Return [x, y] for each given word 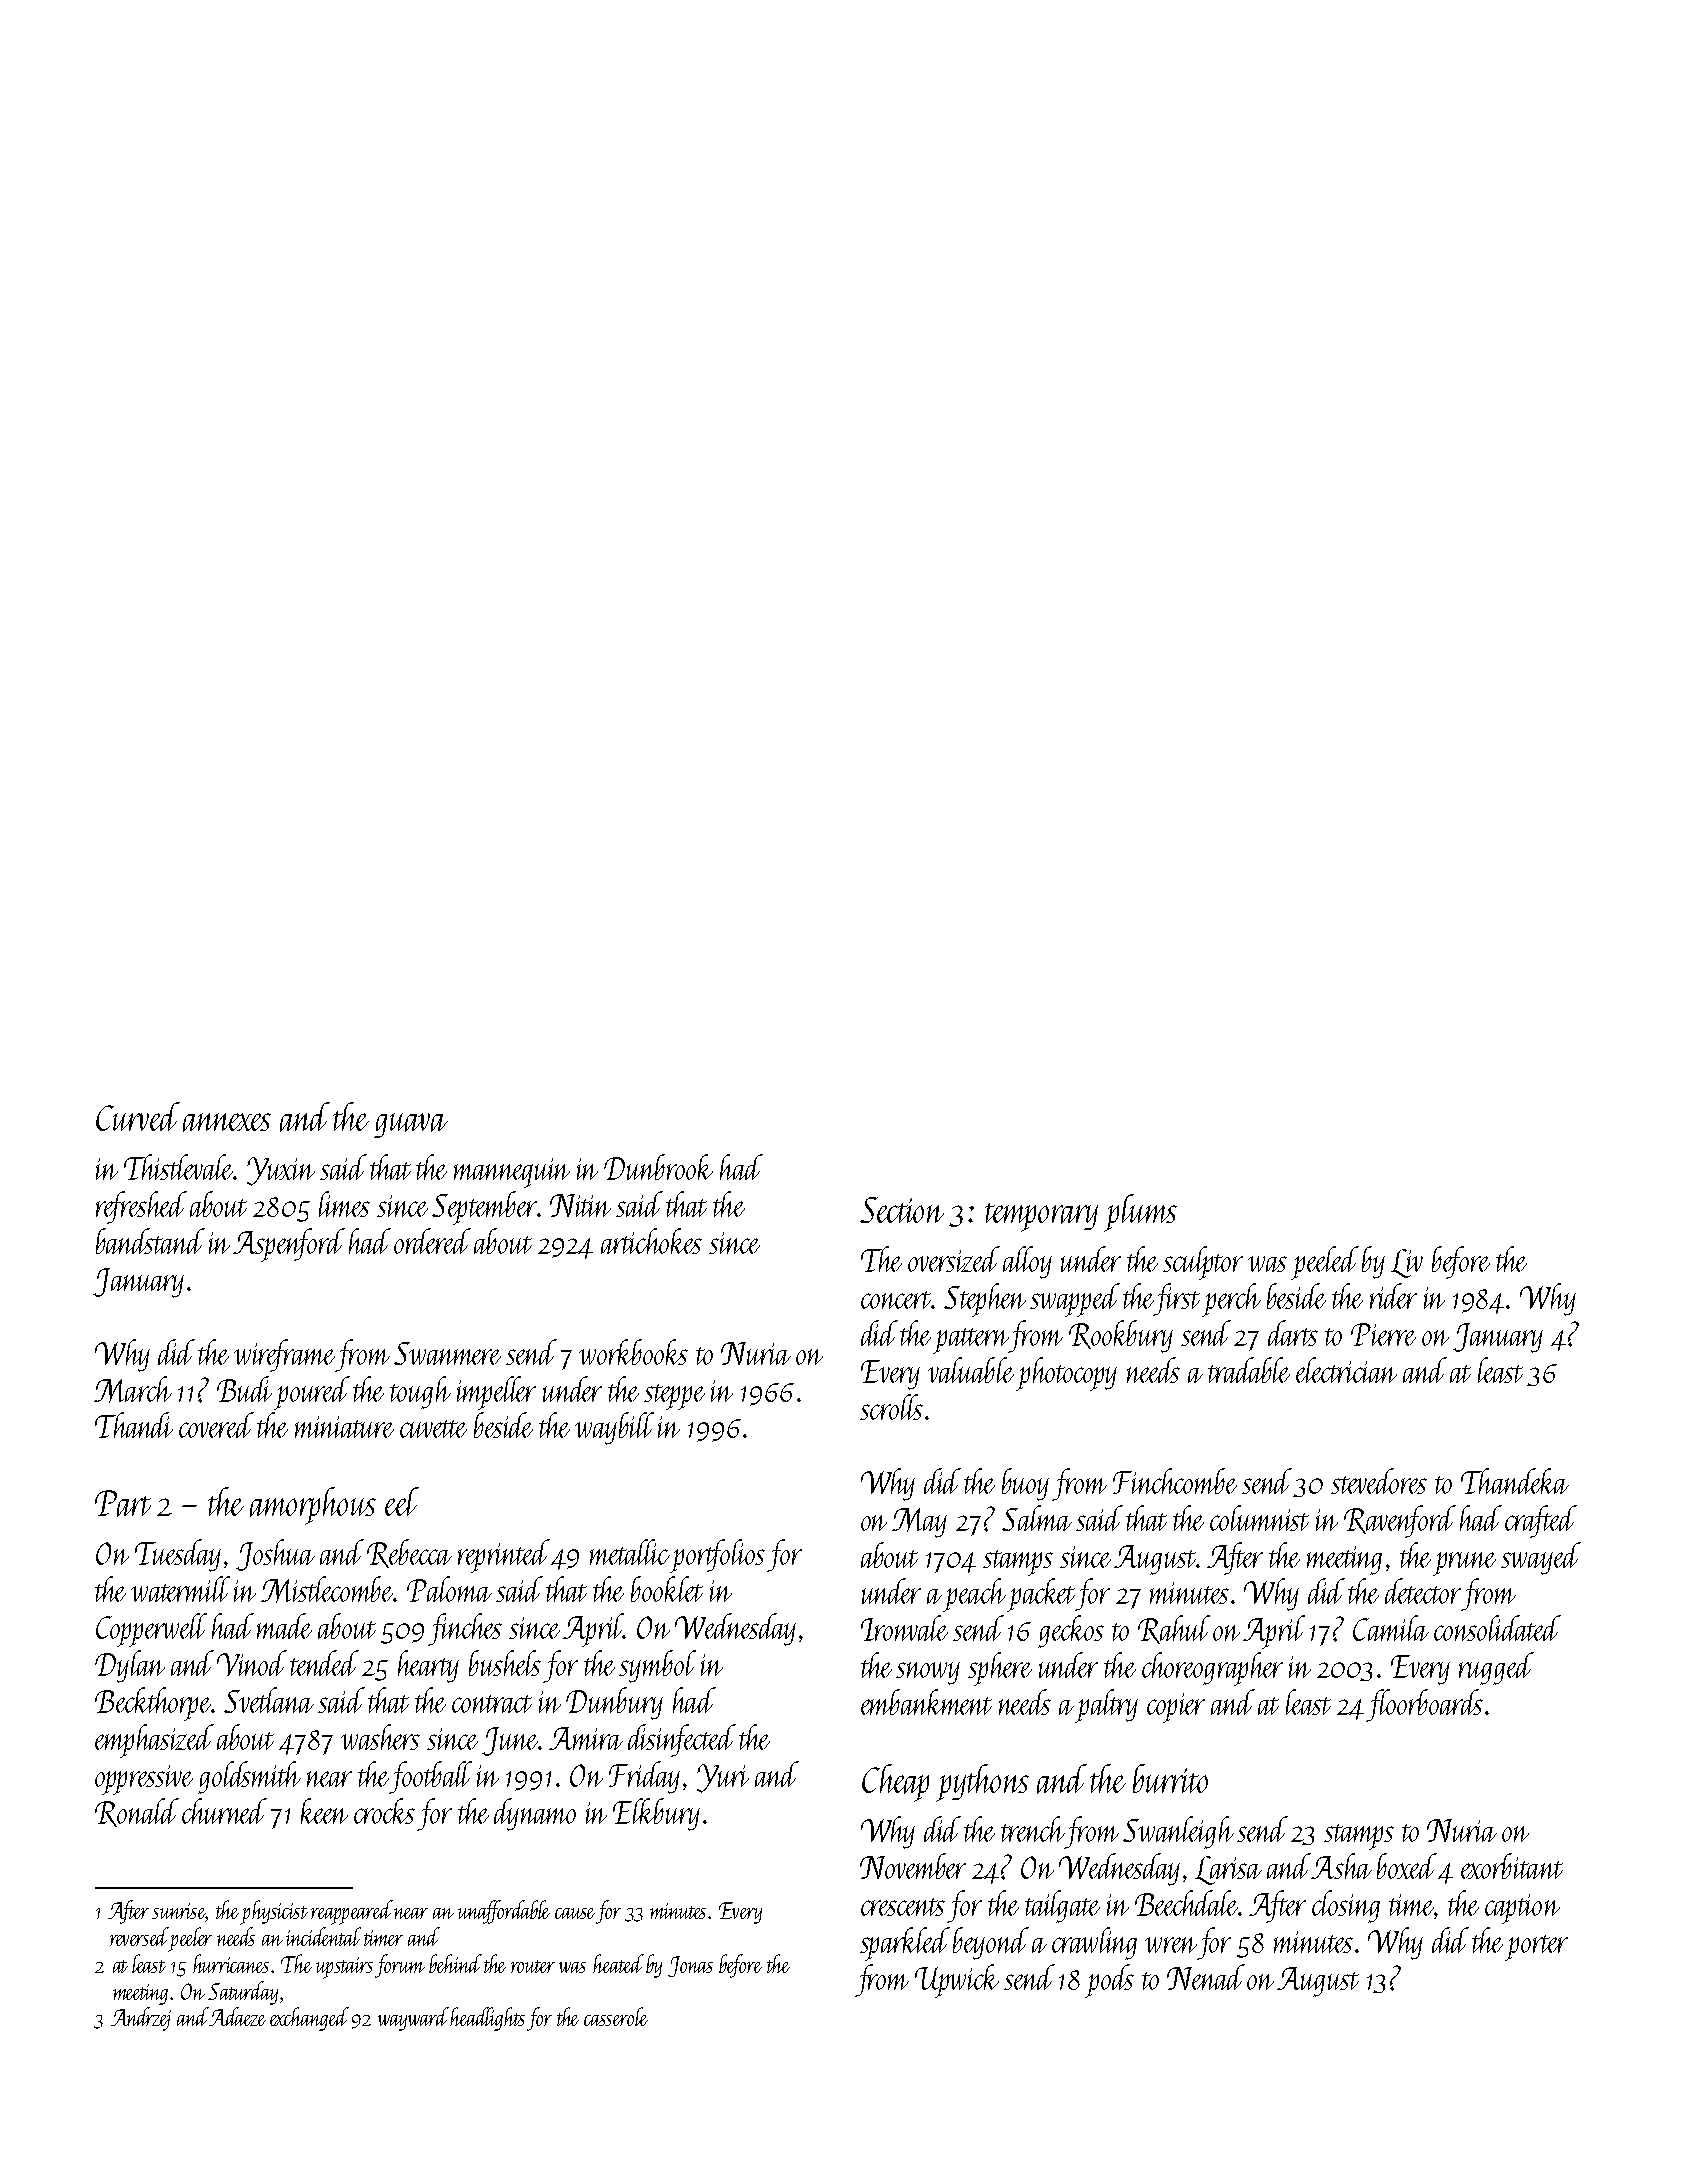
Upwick [957, 1981]
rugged [1496, 1668]
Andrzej [141, 2019]
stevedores [1379, 1481]
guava [411, 1125]
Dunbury [614, 1703]
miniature [344, 1427]
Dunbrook [658, 1167]
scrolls [891, 1407]
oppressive [144, 1780]
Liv [1407, 1263]
